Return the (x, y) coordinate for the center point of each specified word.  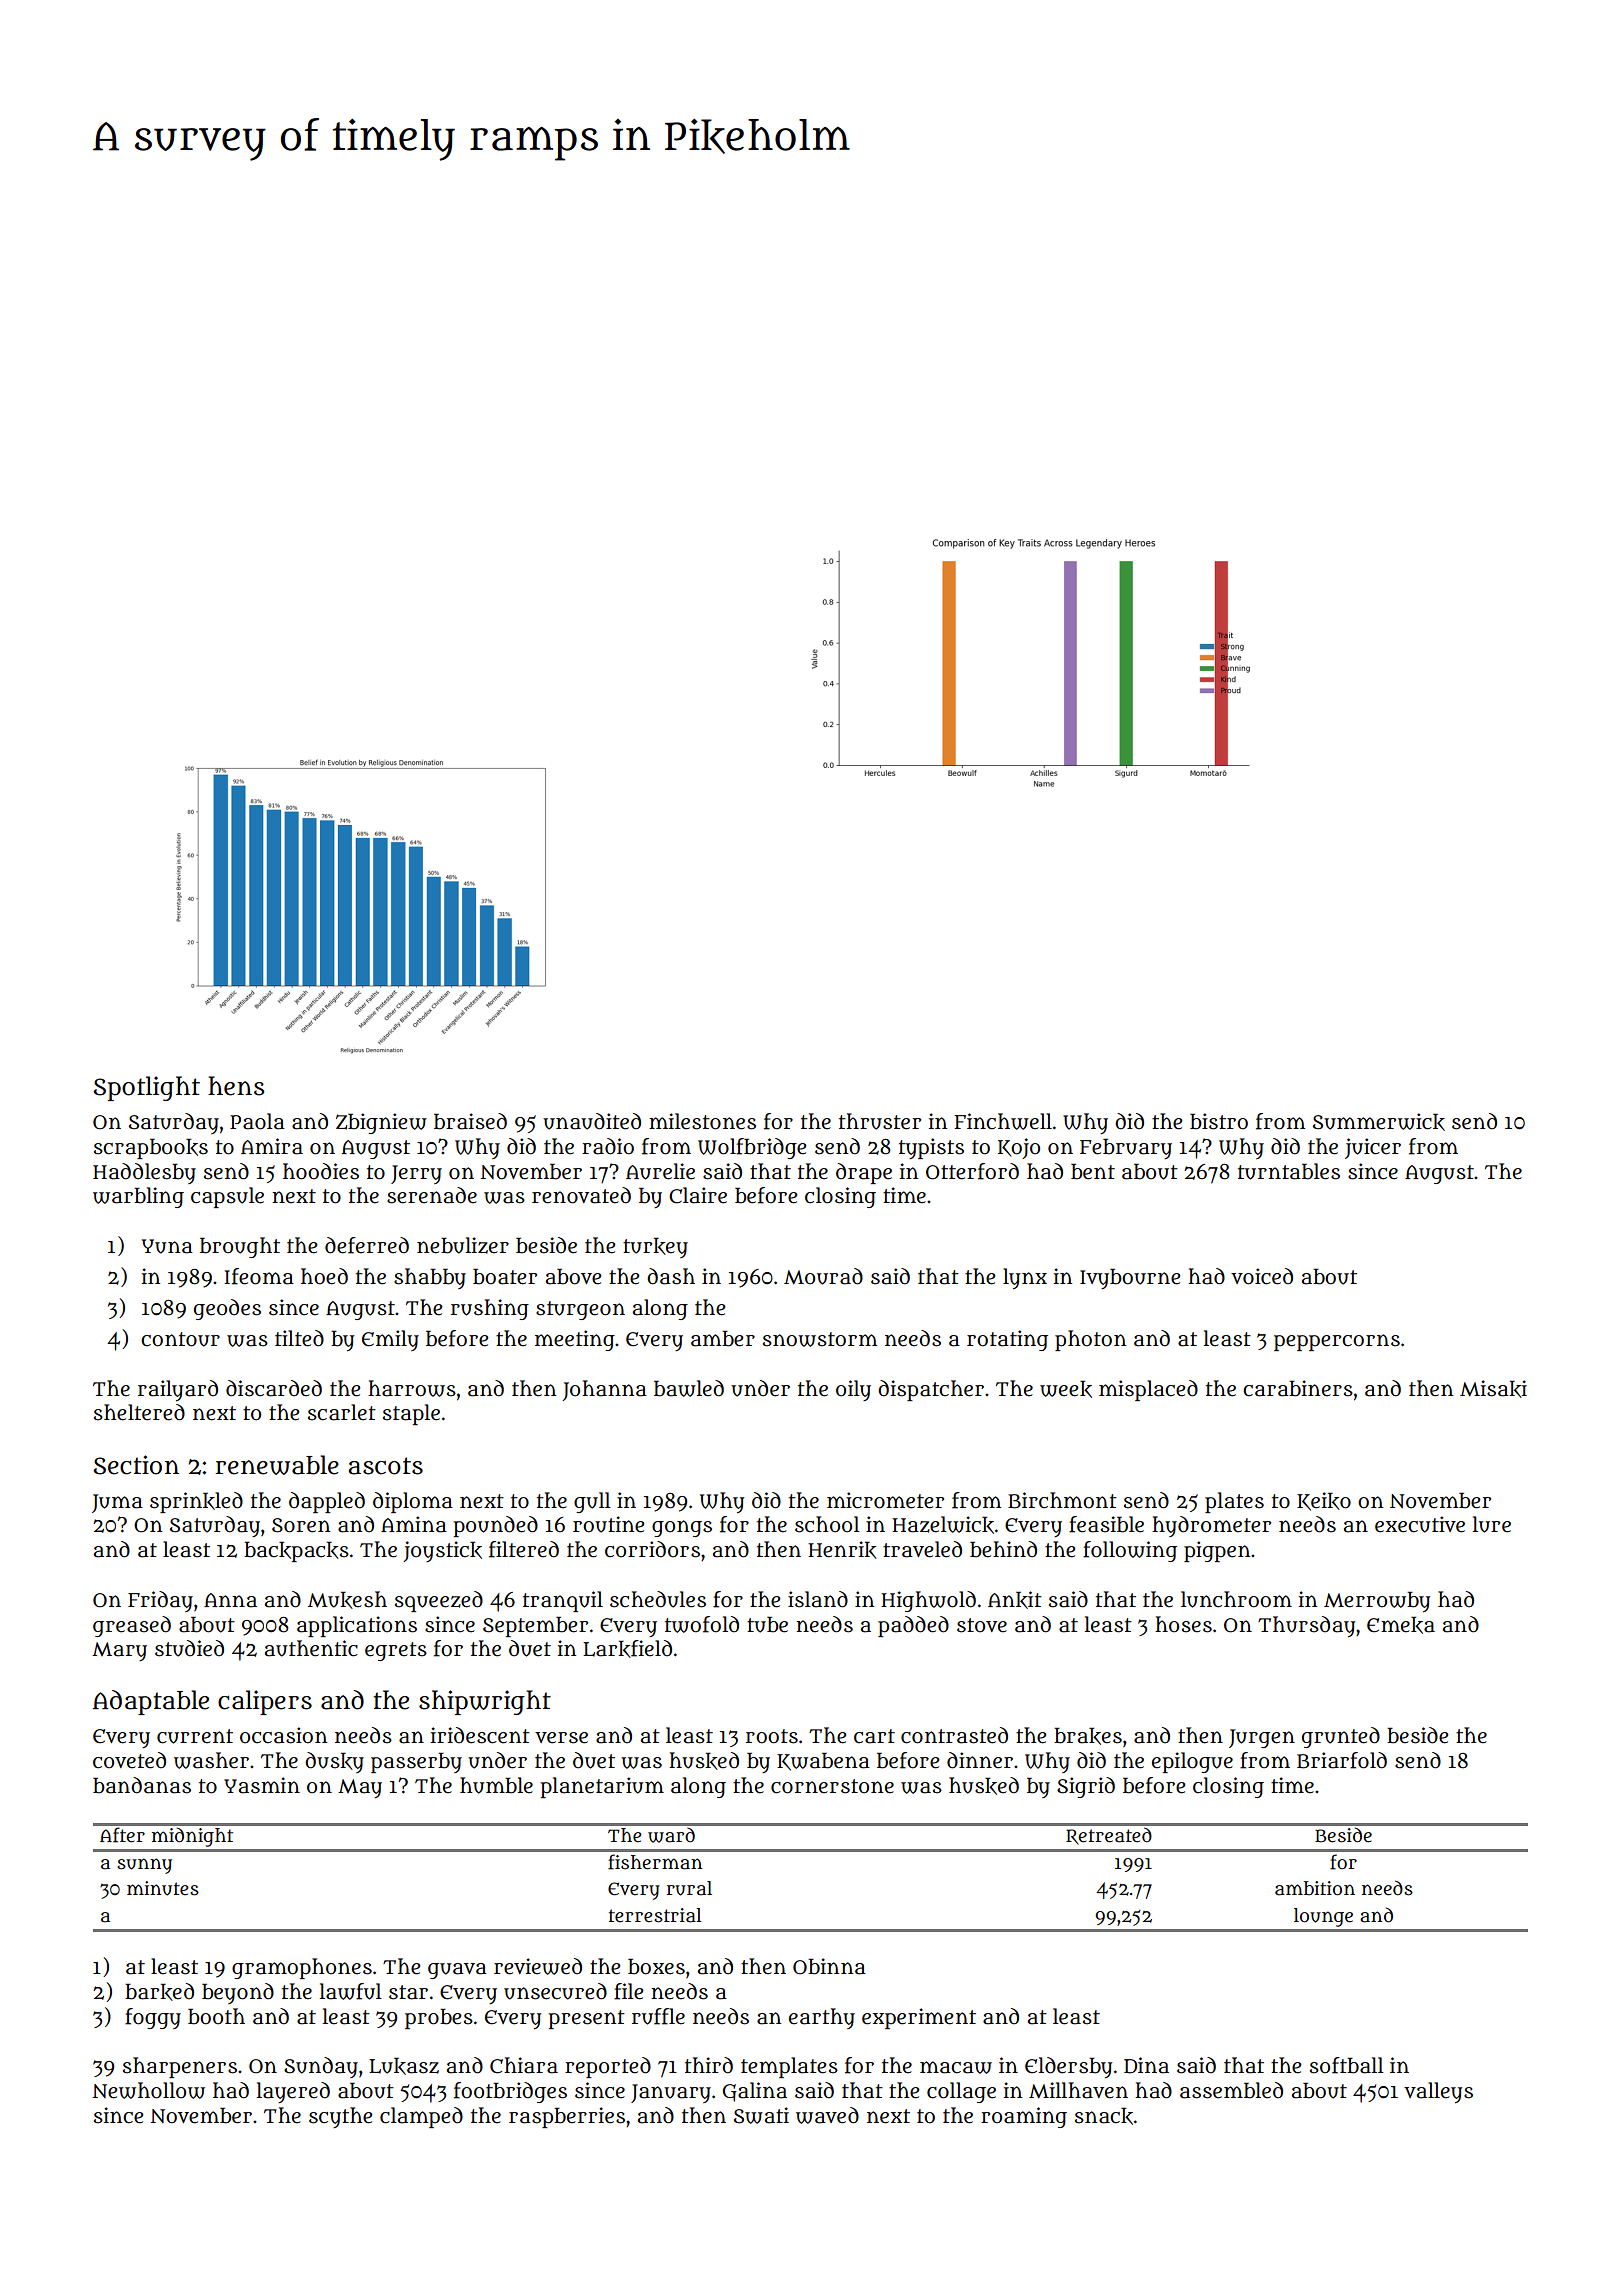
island (818, 1599)
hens (236, 1086)
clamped (421, 2117)
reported (608, 2067)
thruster (880, 1121)
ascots (386, 1466)
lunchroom (1236, 1599)
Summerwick (1379, 1122)
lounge (1323, 1917)
